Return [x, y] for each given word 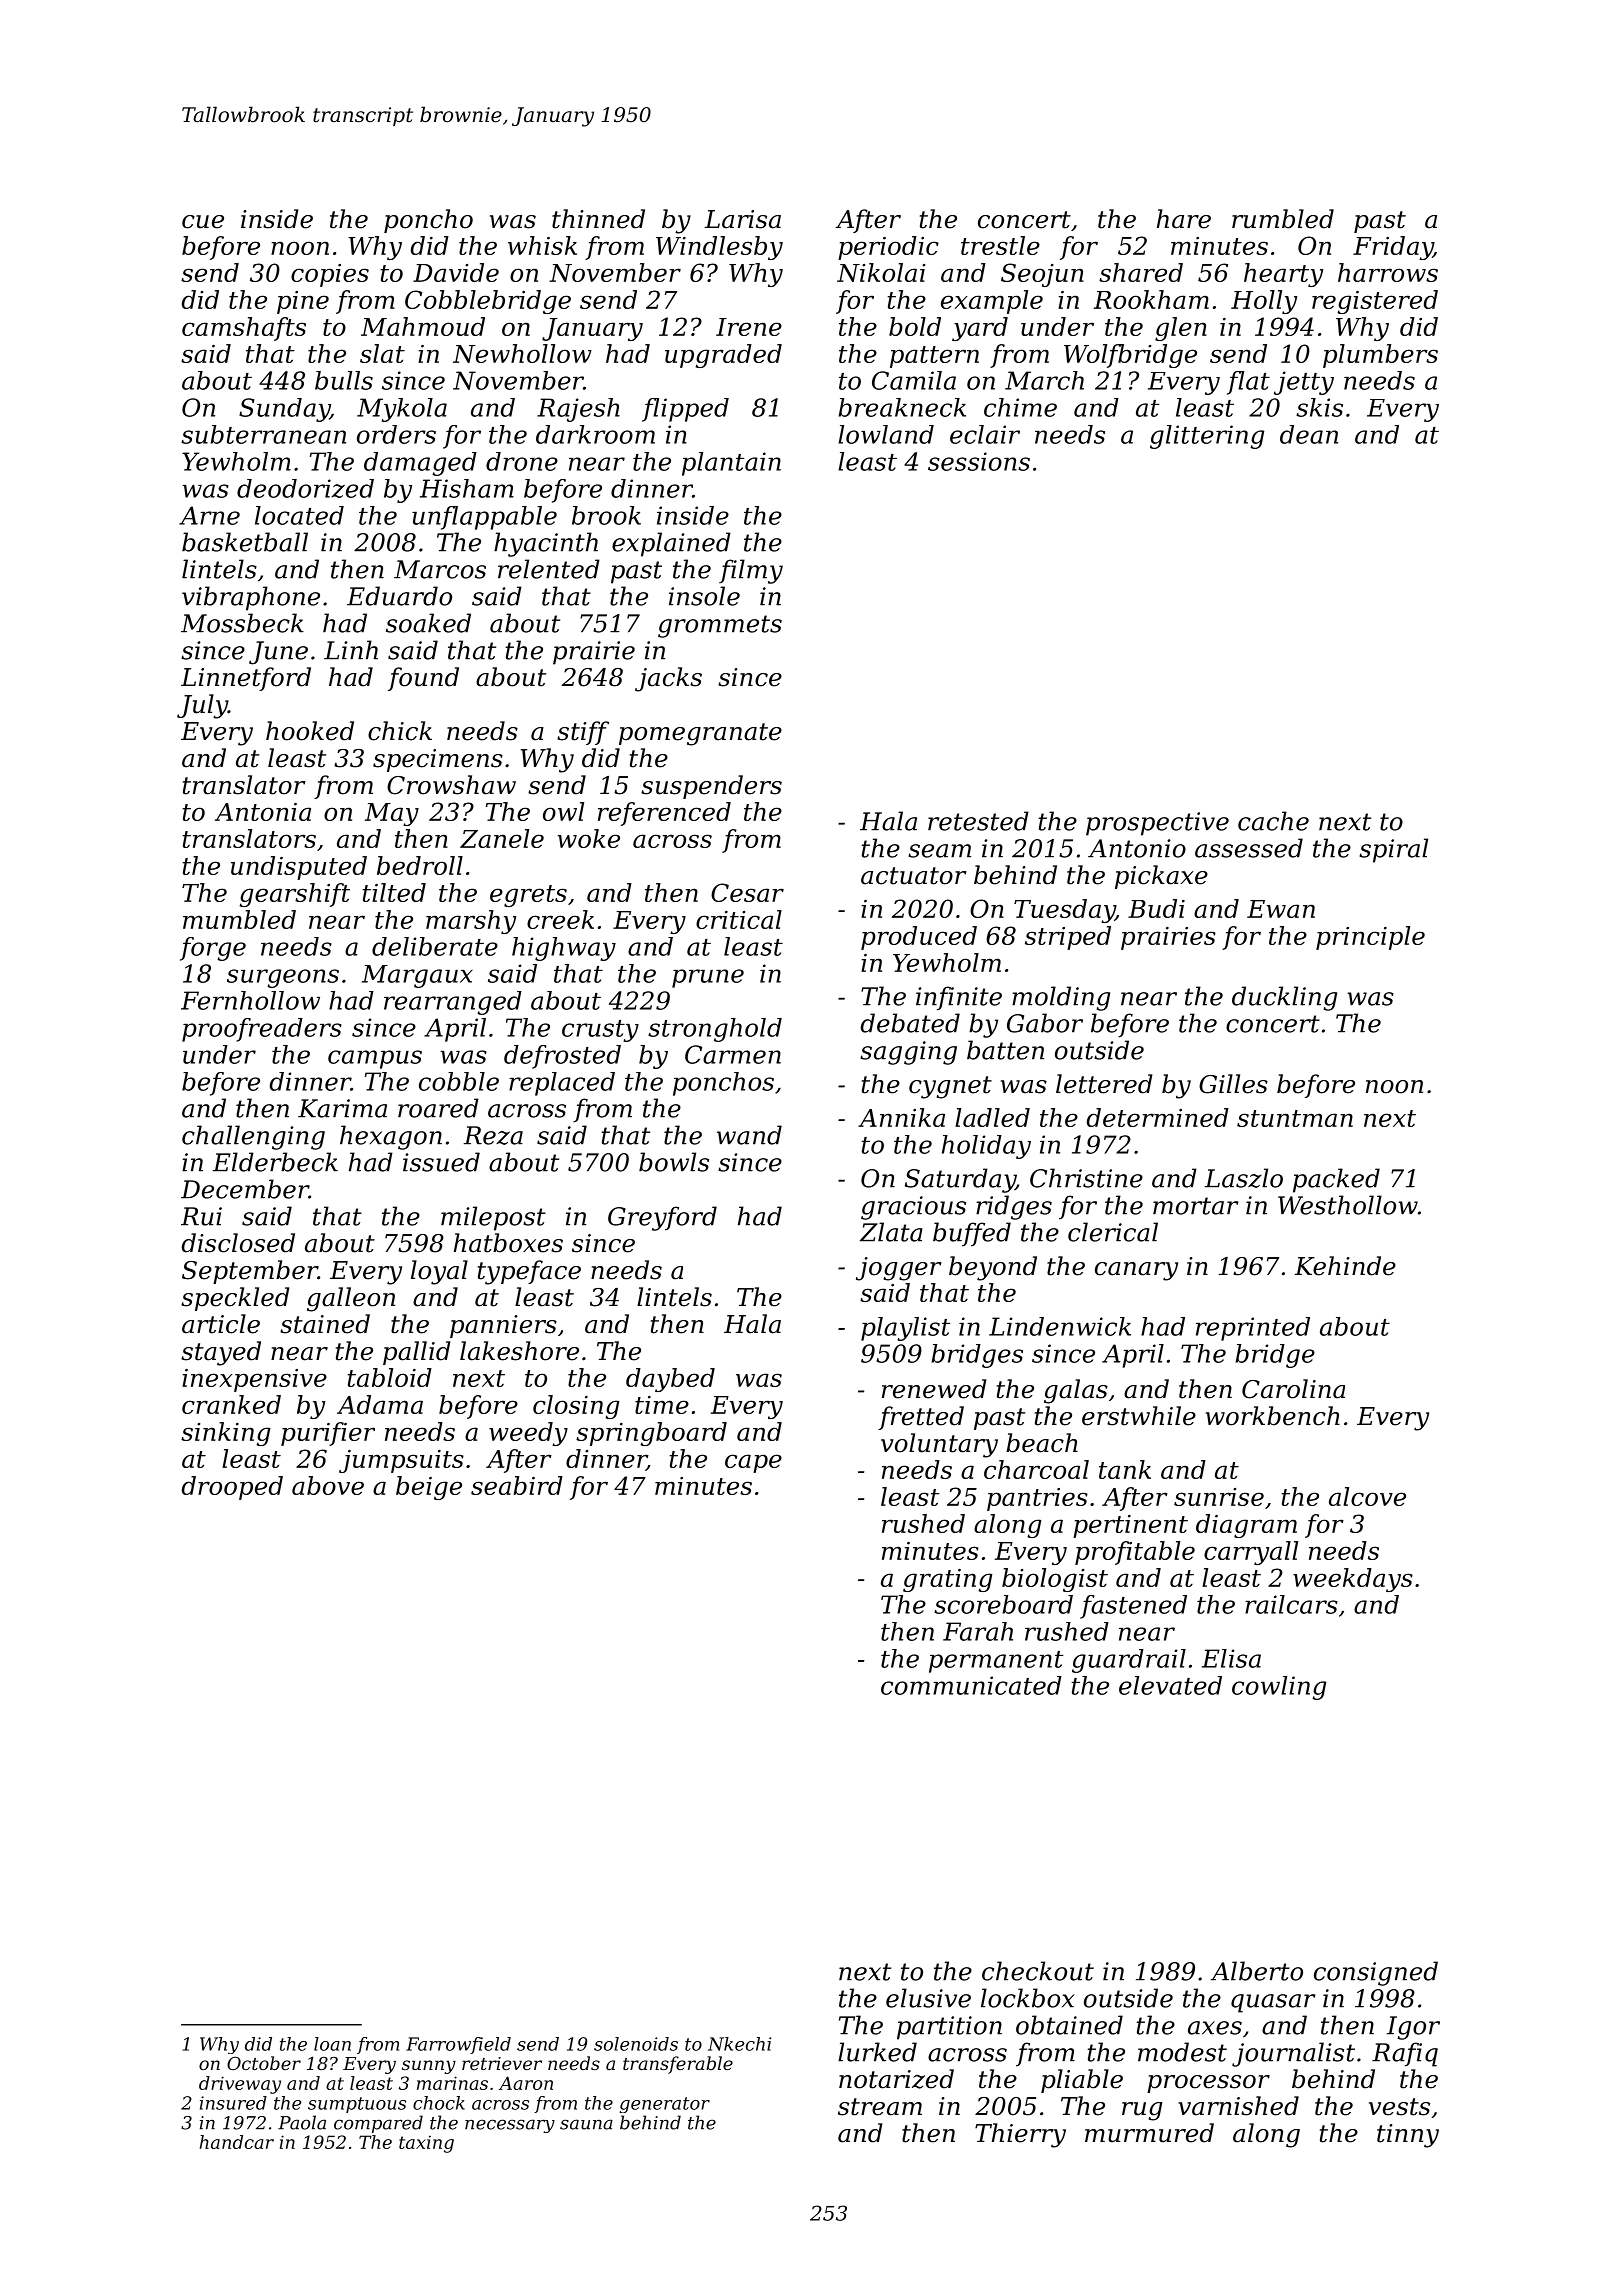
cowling [1279, 1688]
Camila [914, 380]
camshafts [244, 329]
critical [739, 919]
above [328, 1485]
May [392, 814]
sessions [979, 461]
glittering [1207, 437]
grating [948, 1580]
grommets [720, 626]
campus [375, 1059]
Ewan [1281, 909]
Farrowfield [458, 2045]
